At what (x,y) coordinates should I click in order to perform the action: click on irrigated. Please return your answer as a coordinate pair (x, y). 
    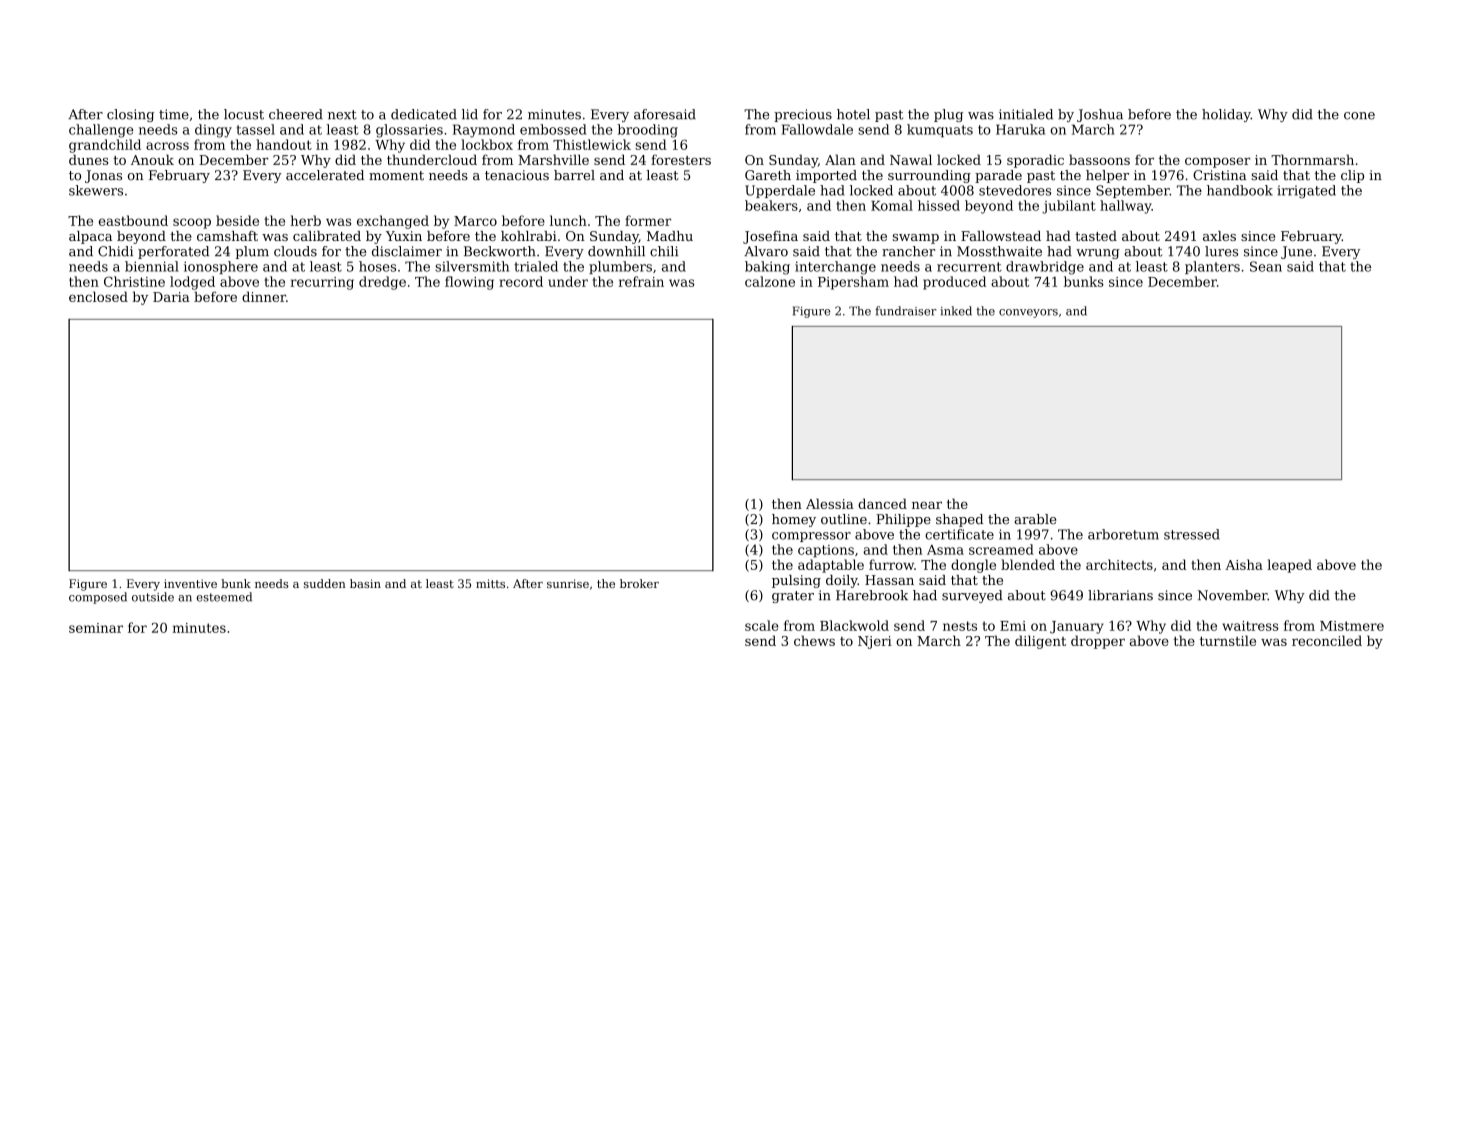
    Looking at the image, I should click on (1306, 191).
